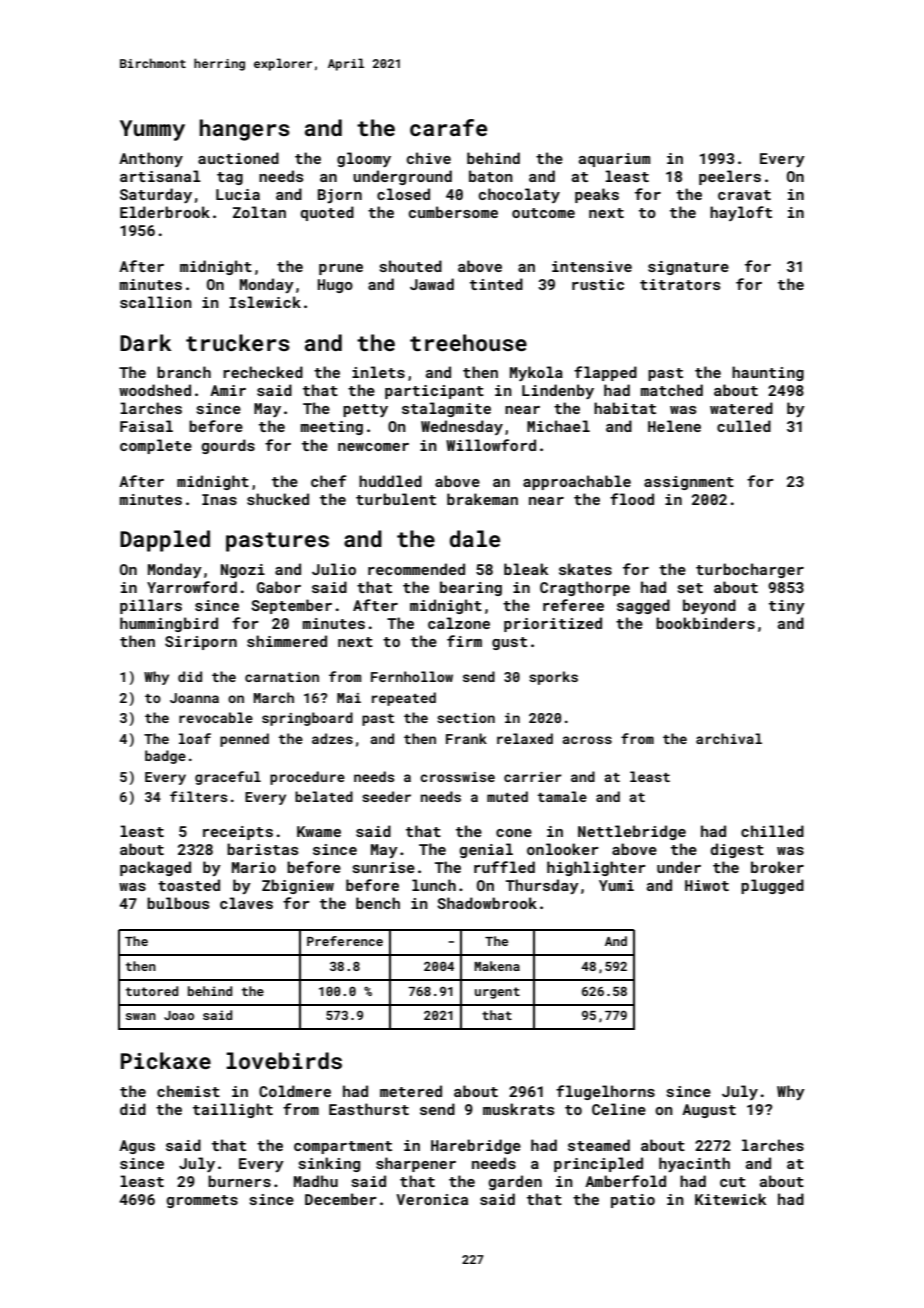  What do you see at coordinates (284, 1060) in the page?
I see `lovebirds` at bounding box center [284, 1060].
